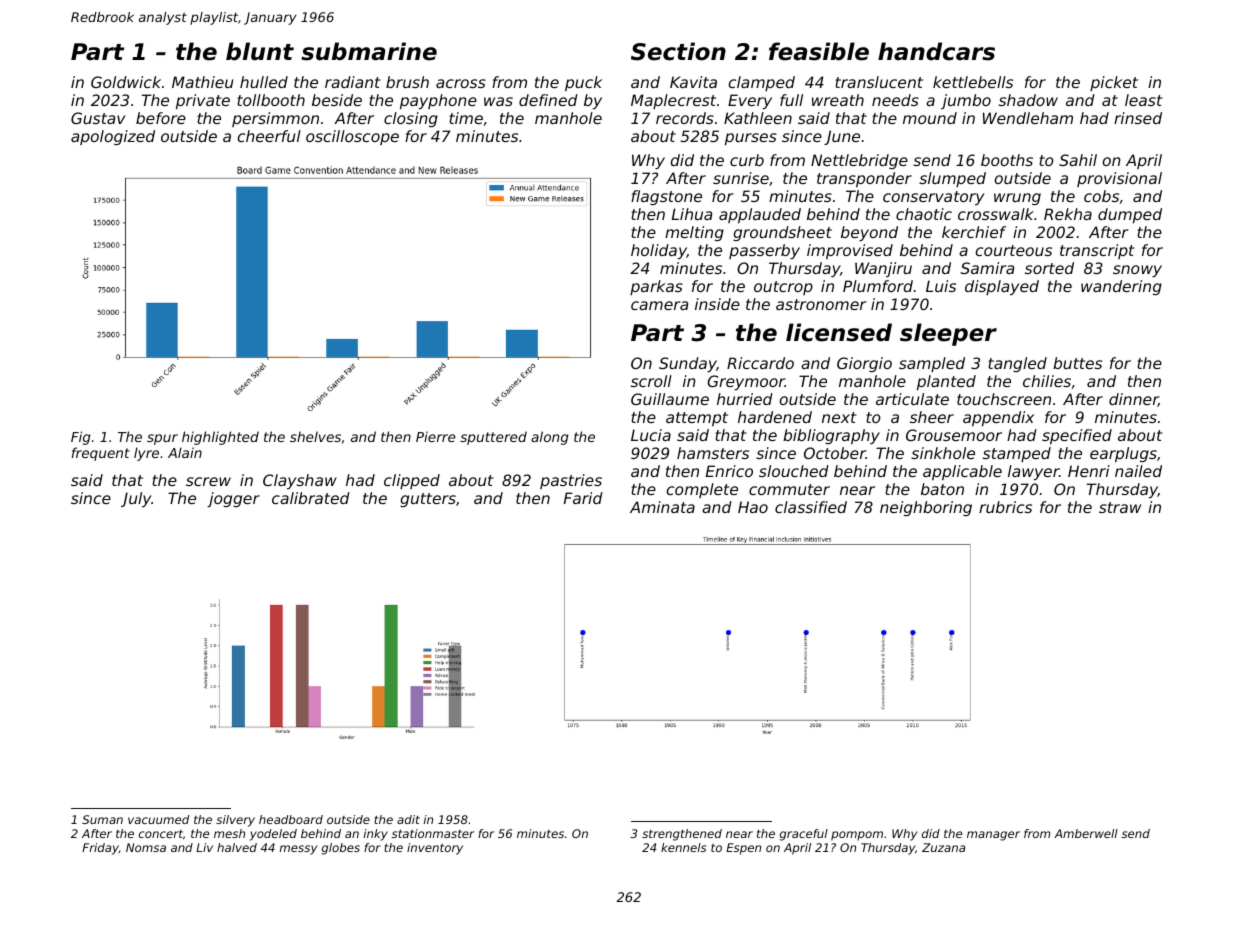 Image resolution: width=1233 pixels, height=952 pixels. I want to click on inky, so click(376, 835).
